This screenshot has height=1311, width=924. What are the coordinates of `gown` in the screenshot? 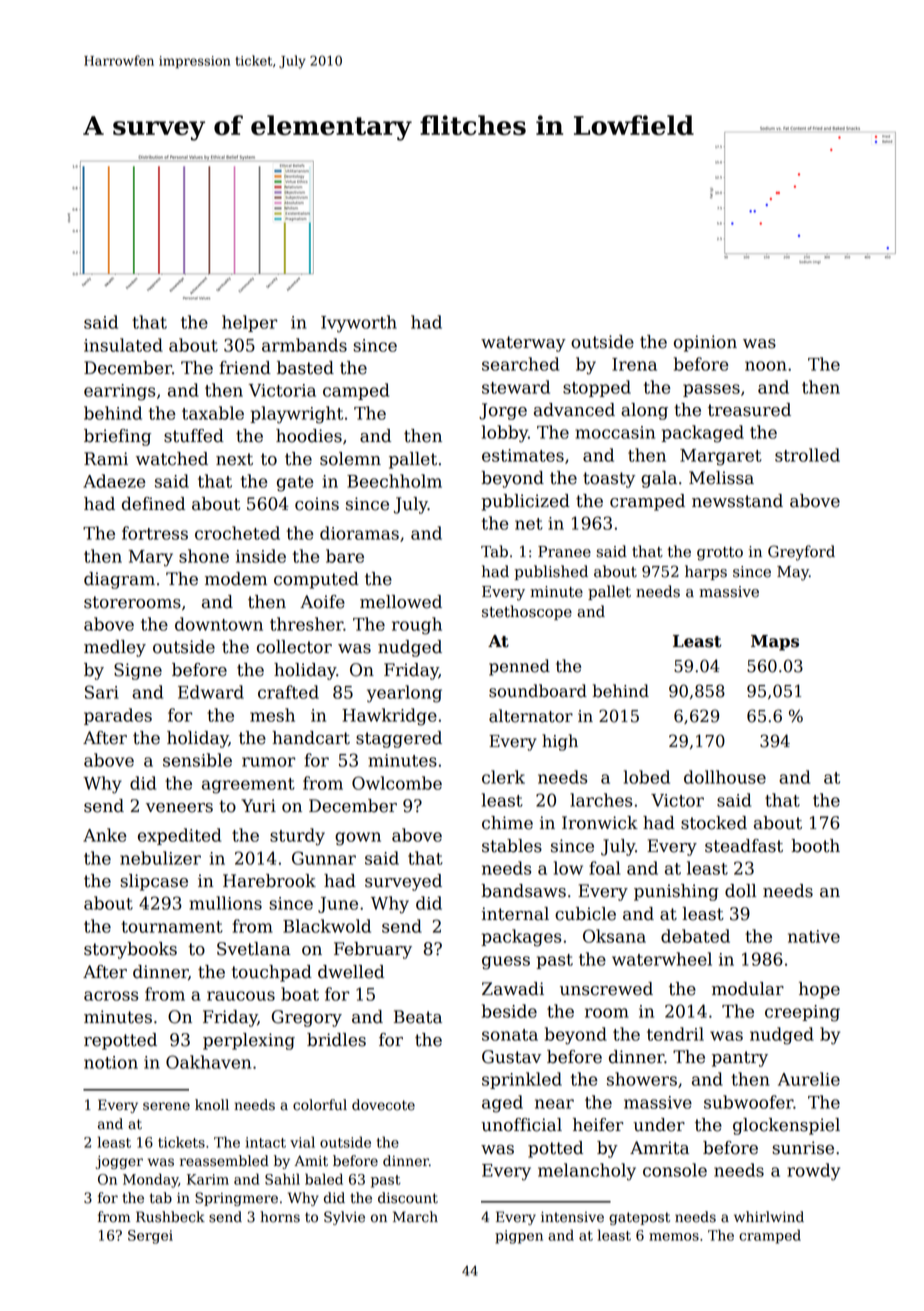 It's located at (358, 839).
